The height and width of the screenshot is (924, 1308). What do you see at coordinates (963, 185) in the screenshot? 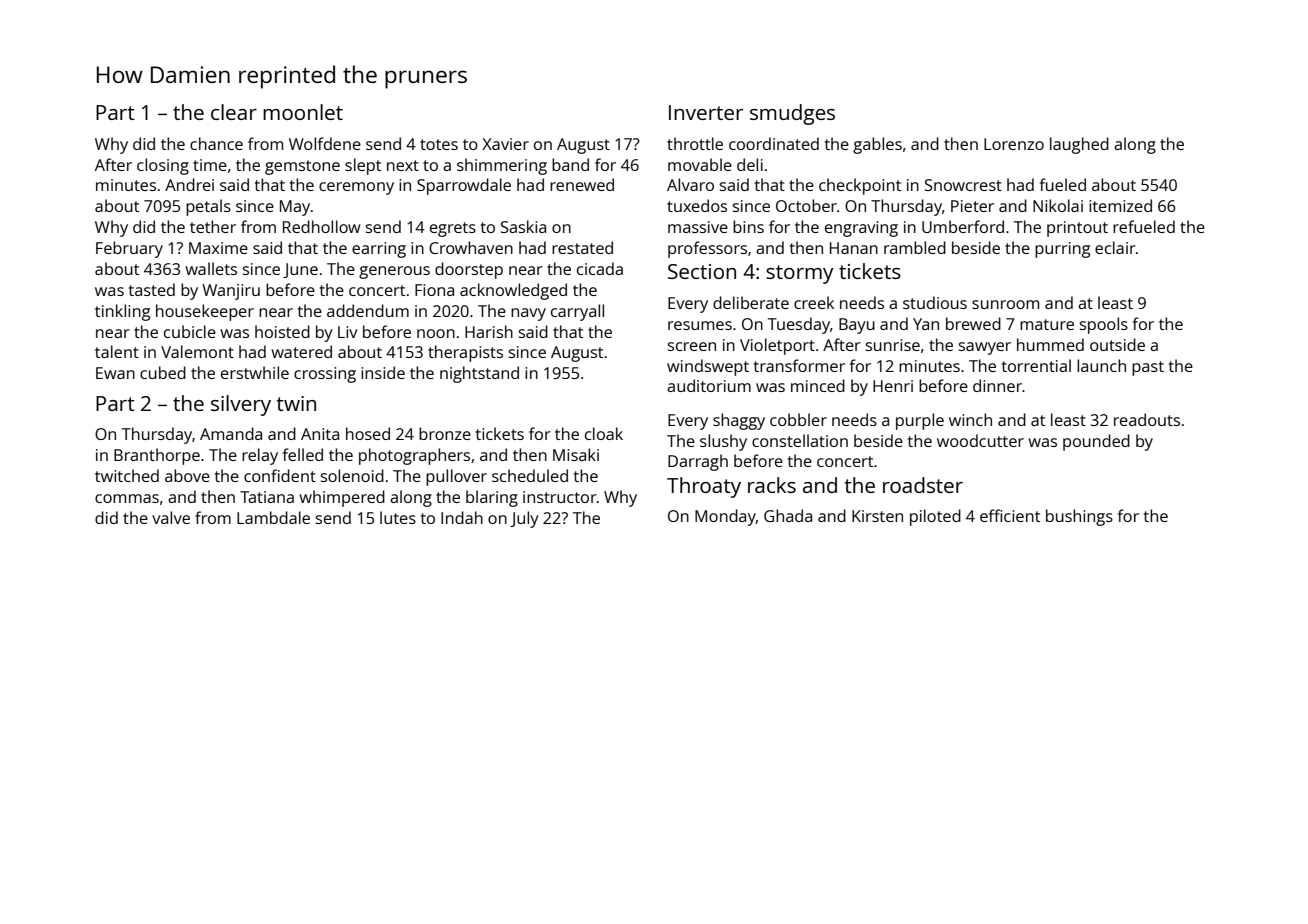
I see `Snowcrest` at bounding box center [963, 185].
